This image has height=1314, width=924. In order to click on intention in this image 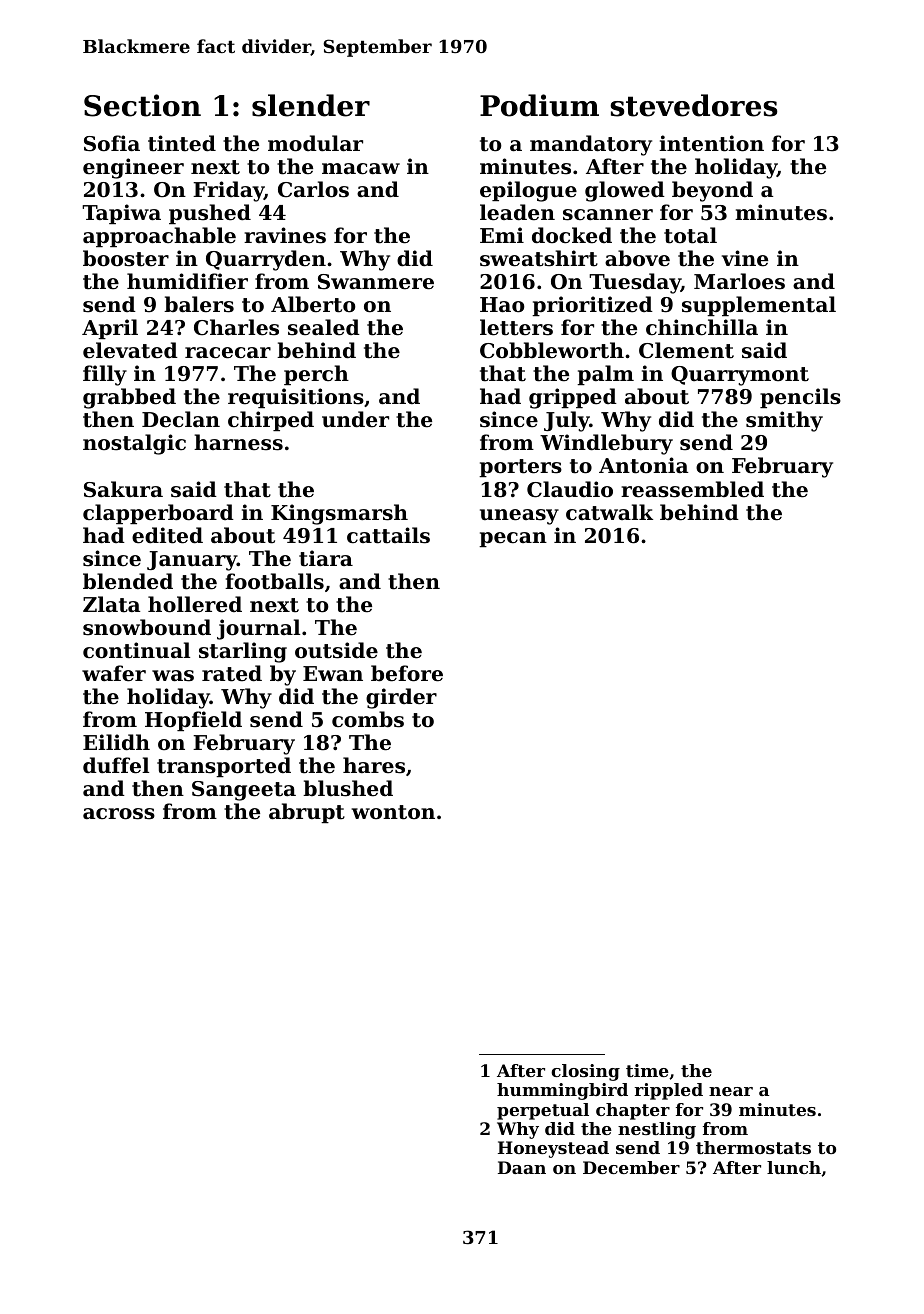, I will do `click(711, 143)`.
